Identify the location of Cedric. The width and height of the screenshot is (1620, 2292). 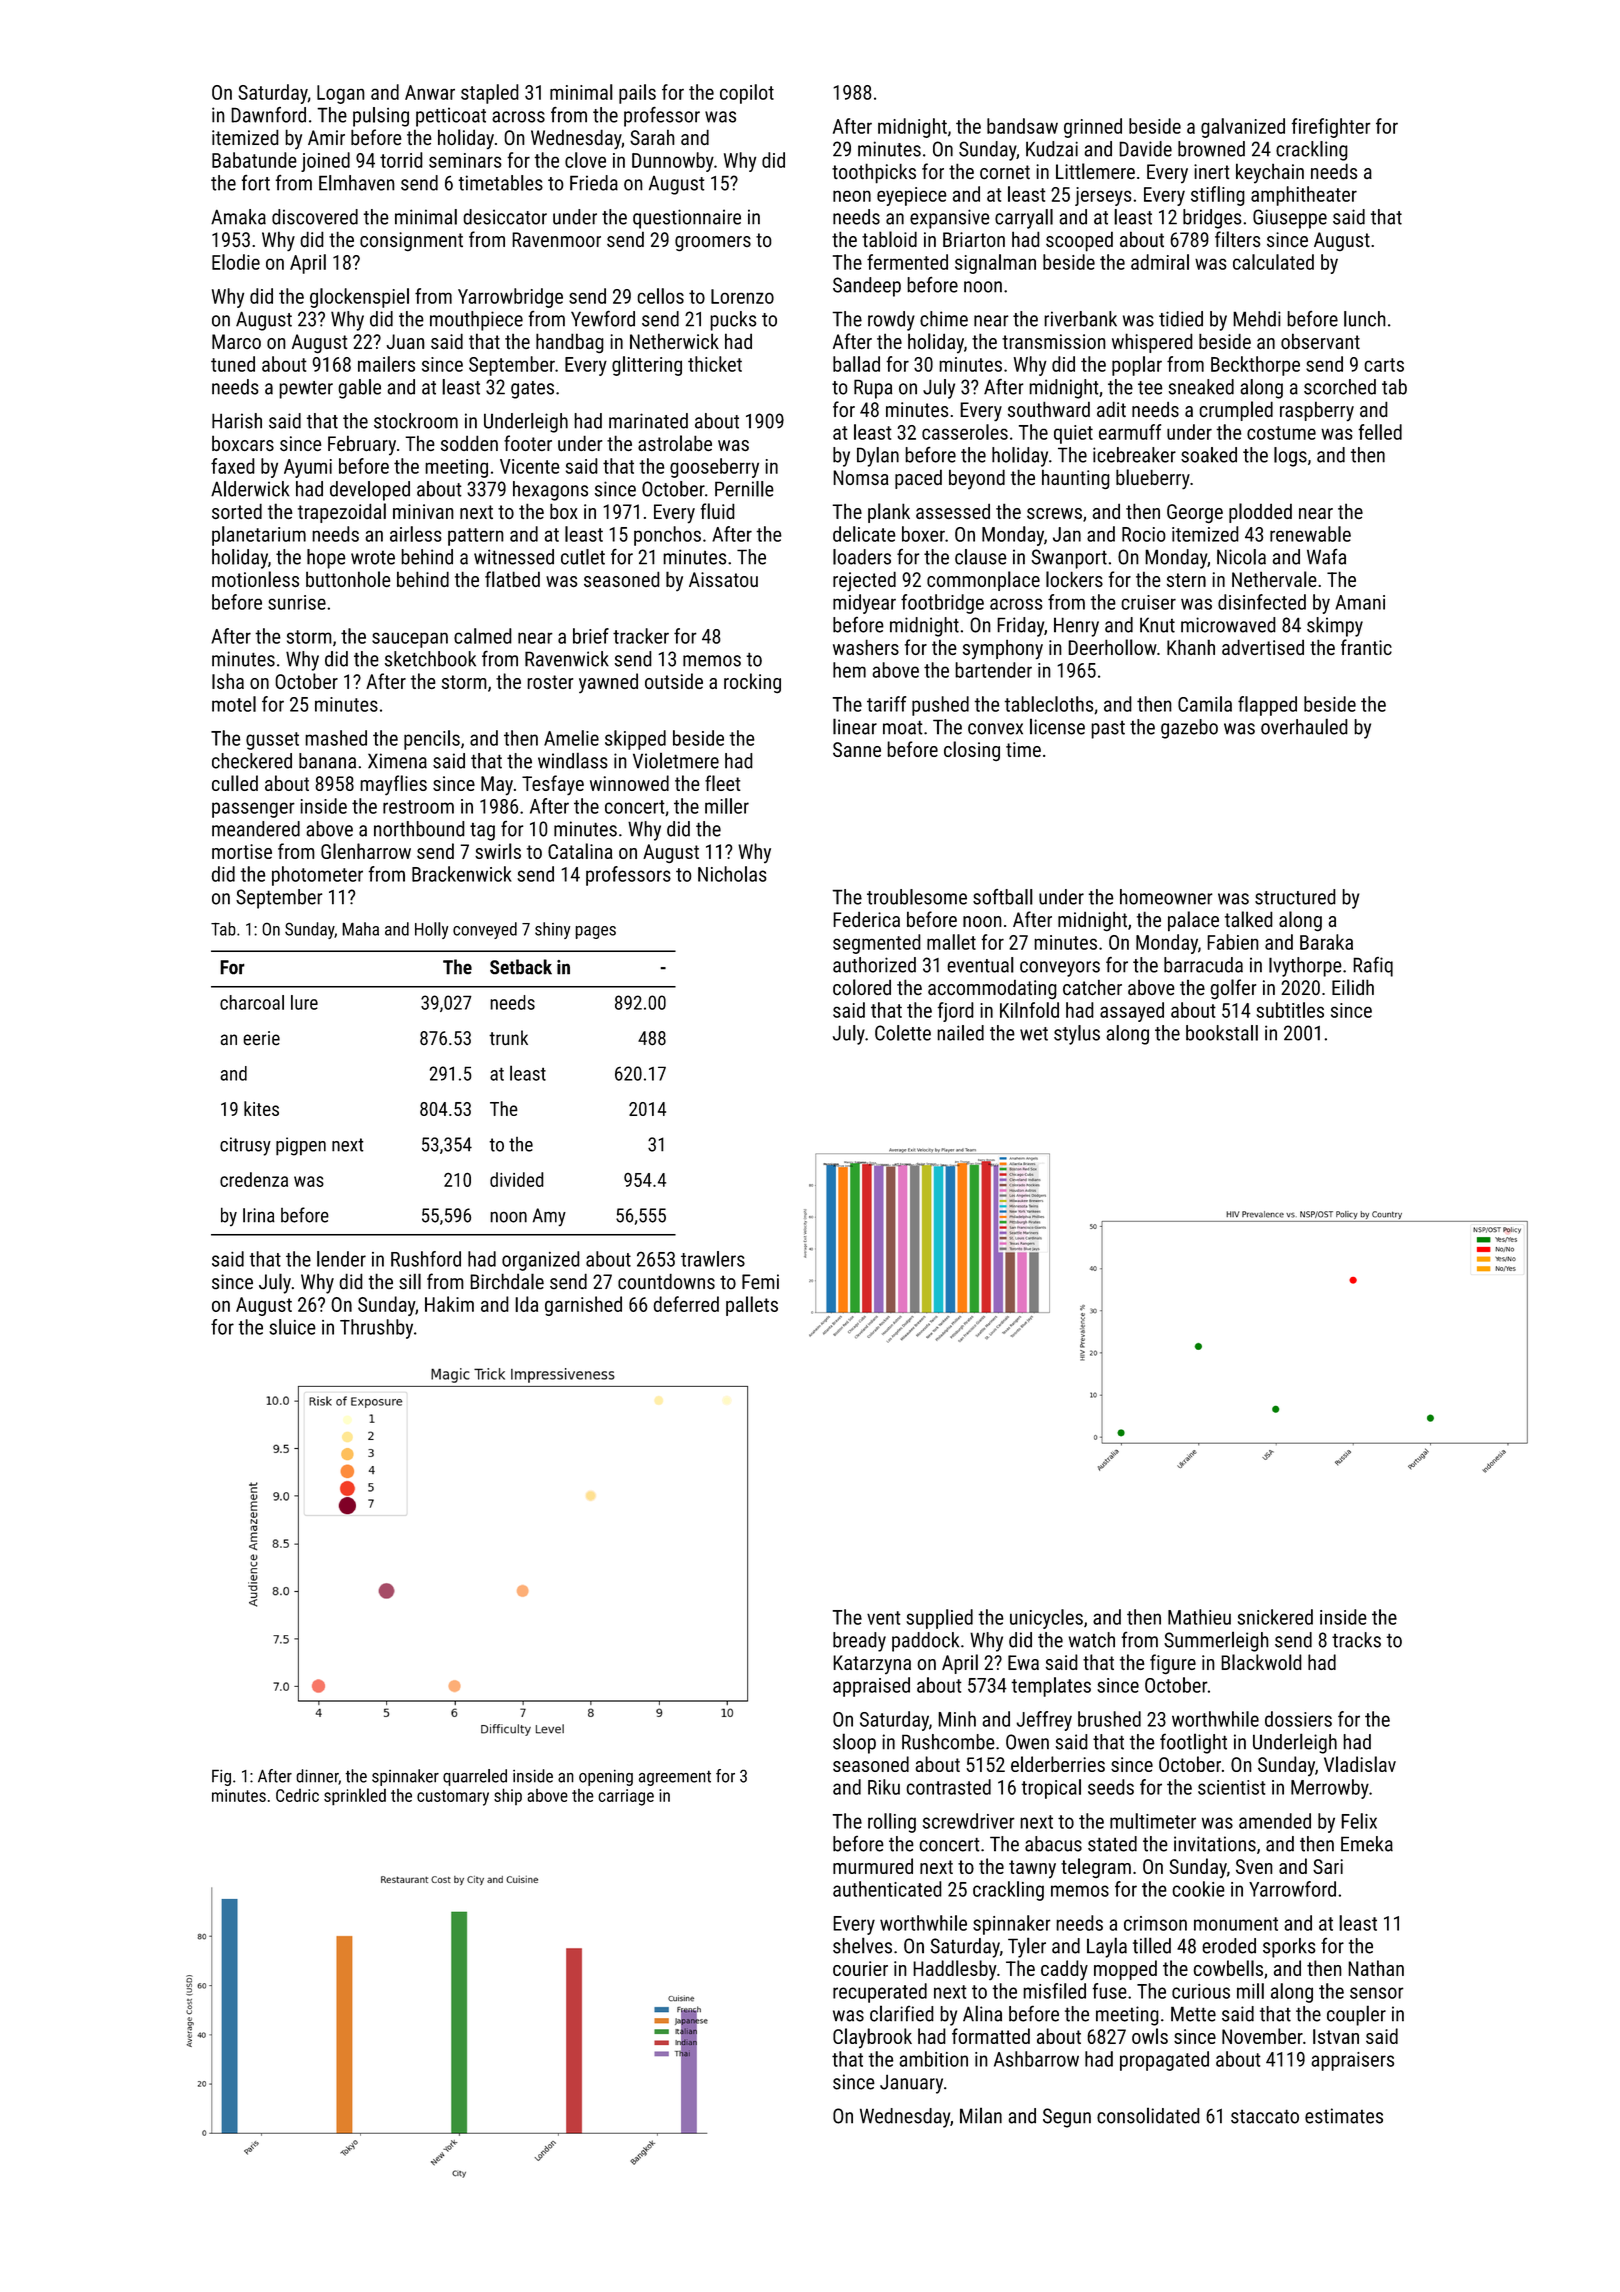
(297, 1795).
